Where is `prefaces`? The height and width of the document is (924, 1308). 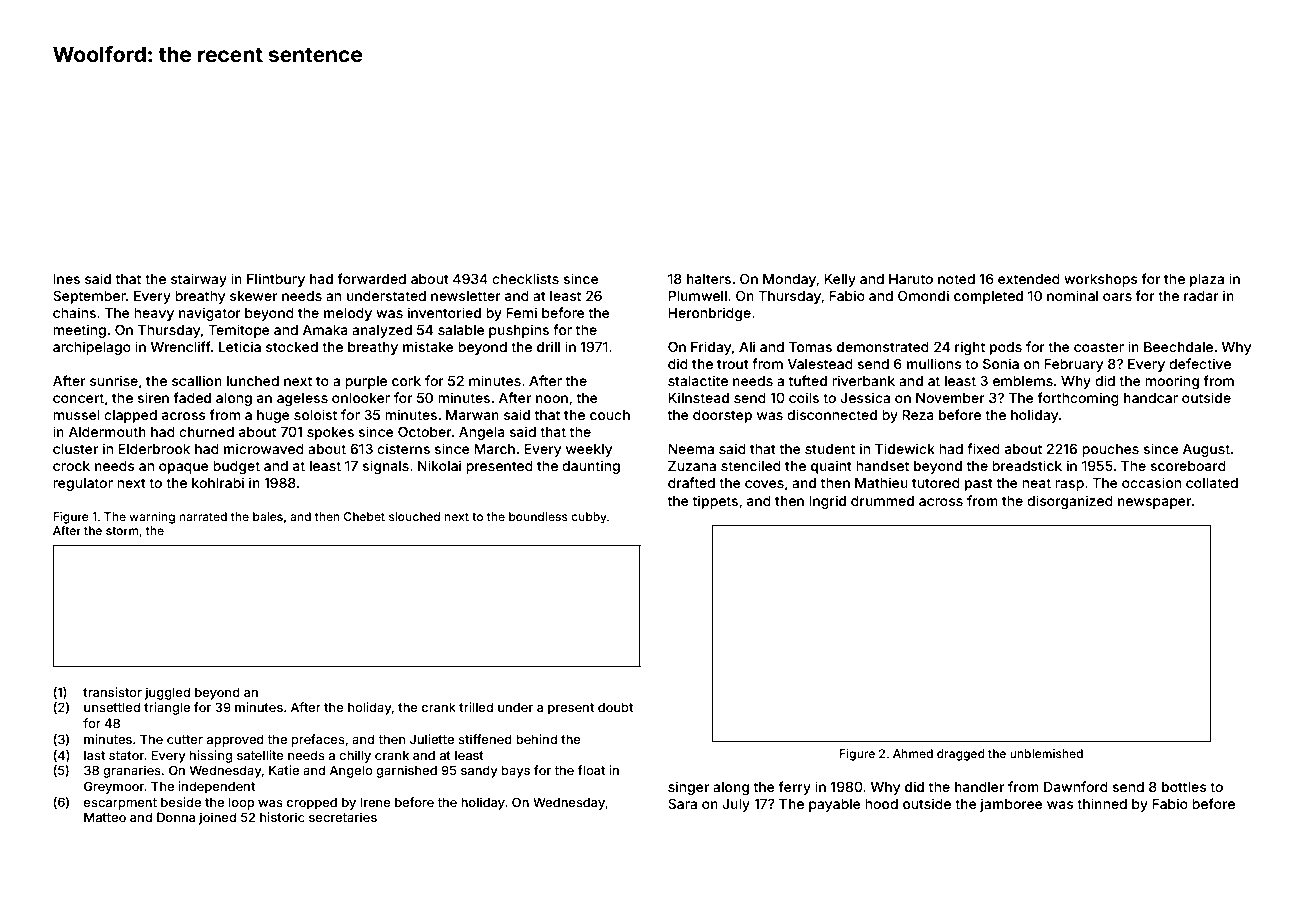
prefaces is located at coordinates (318, 740).
